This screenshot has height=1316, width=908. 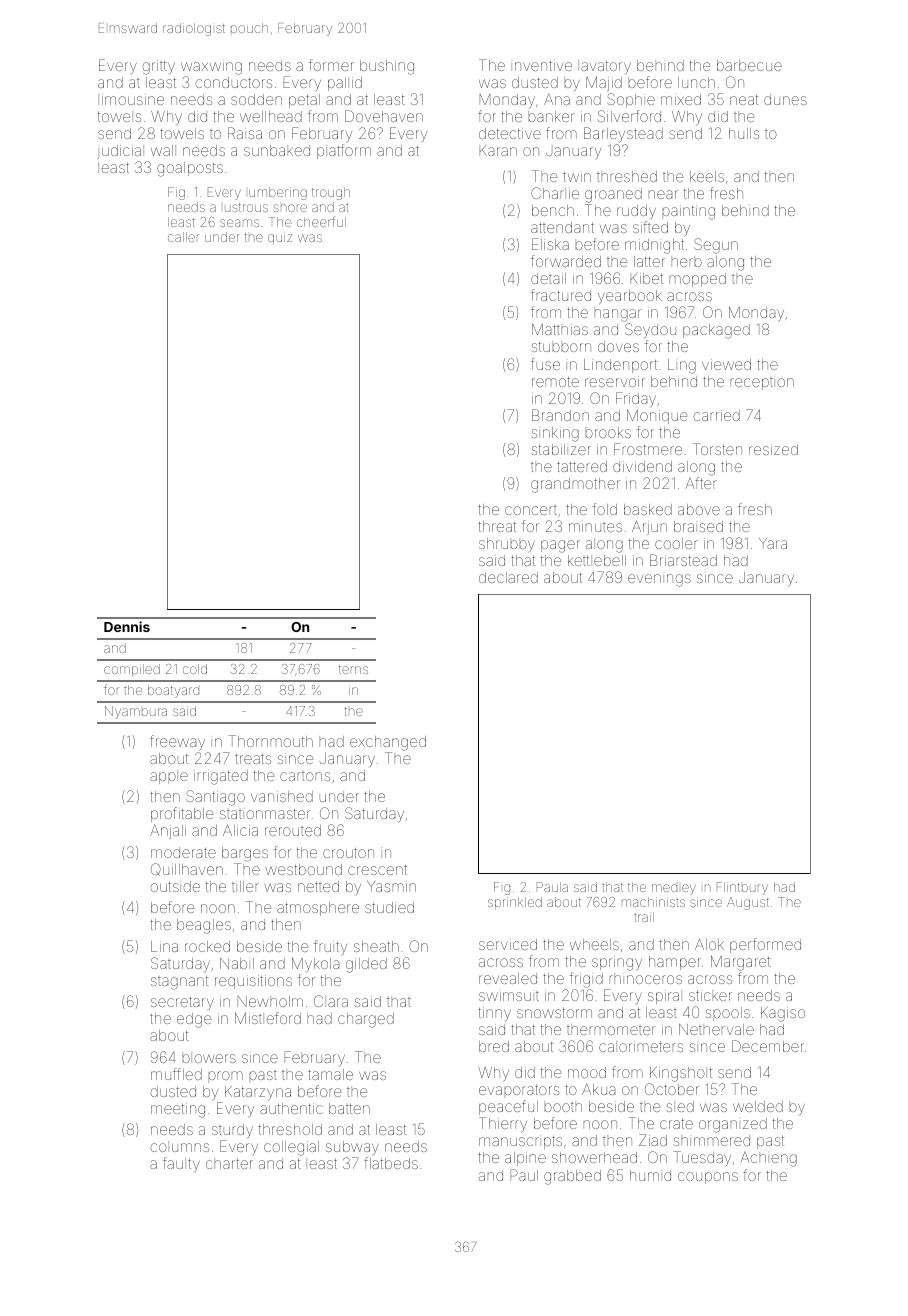 I want to click on fuse, so click(x=545, y=364).
